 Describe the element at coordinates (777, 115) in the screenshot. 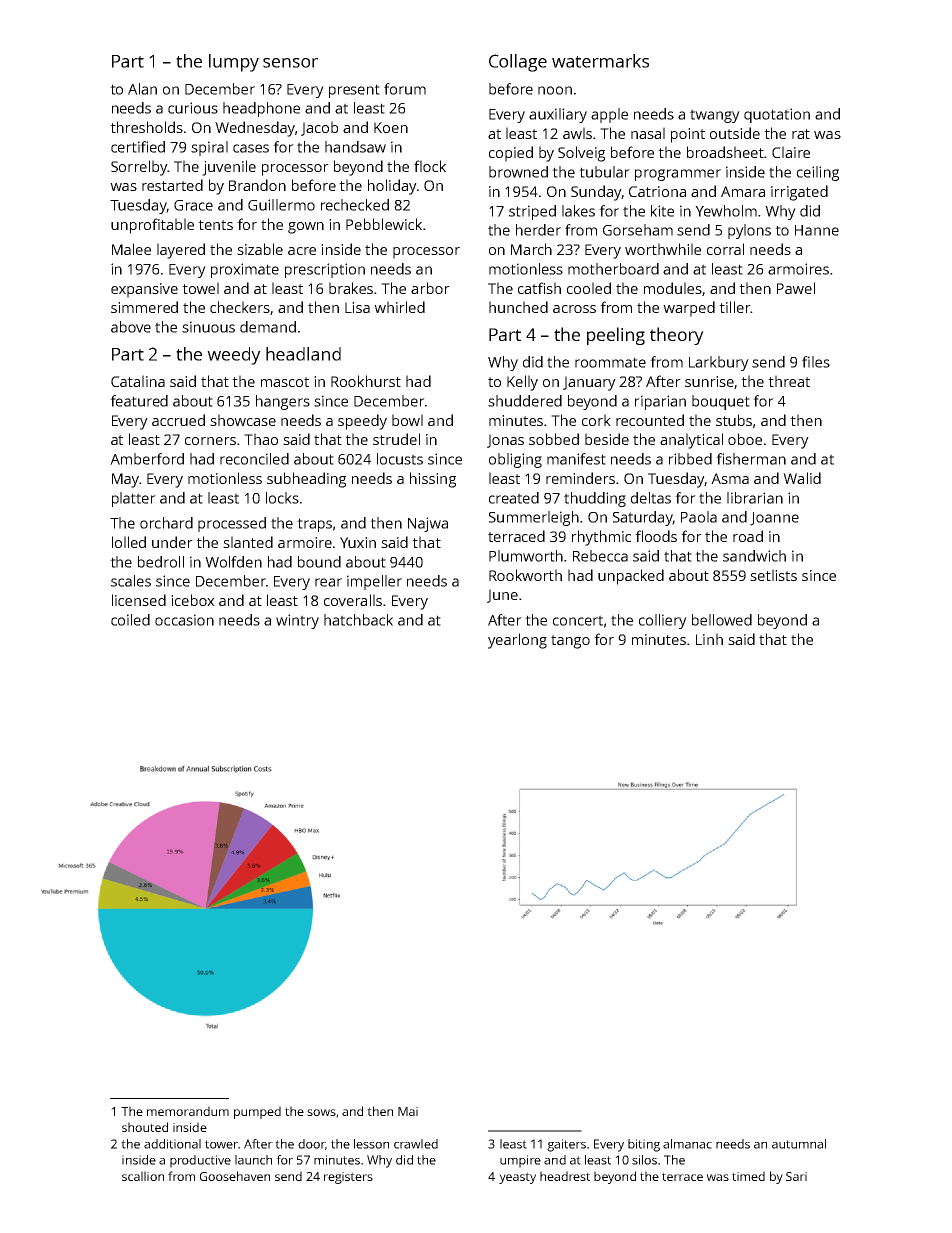

I see `quotation` at that location.
